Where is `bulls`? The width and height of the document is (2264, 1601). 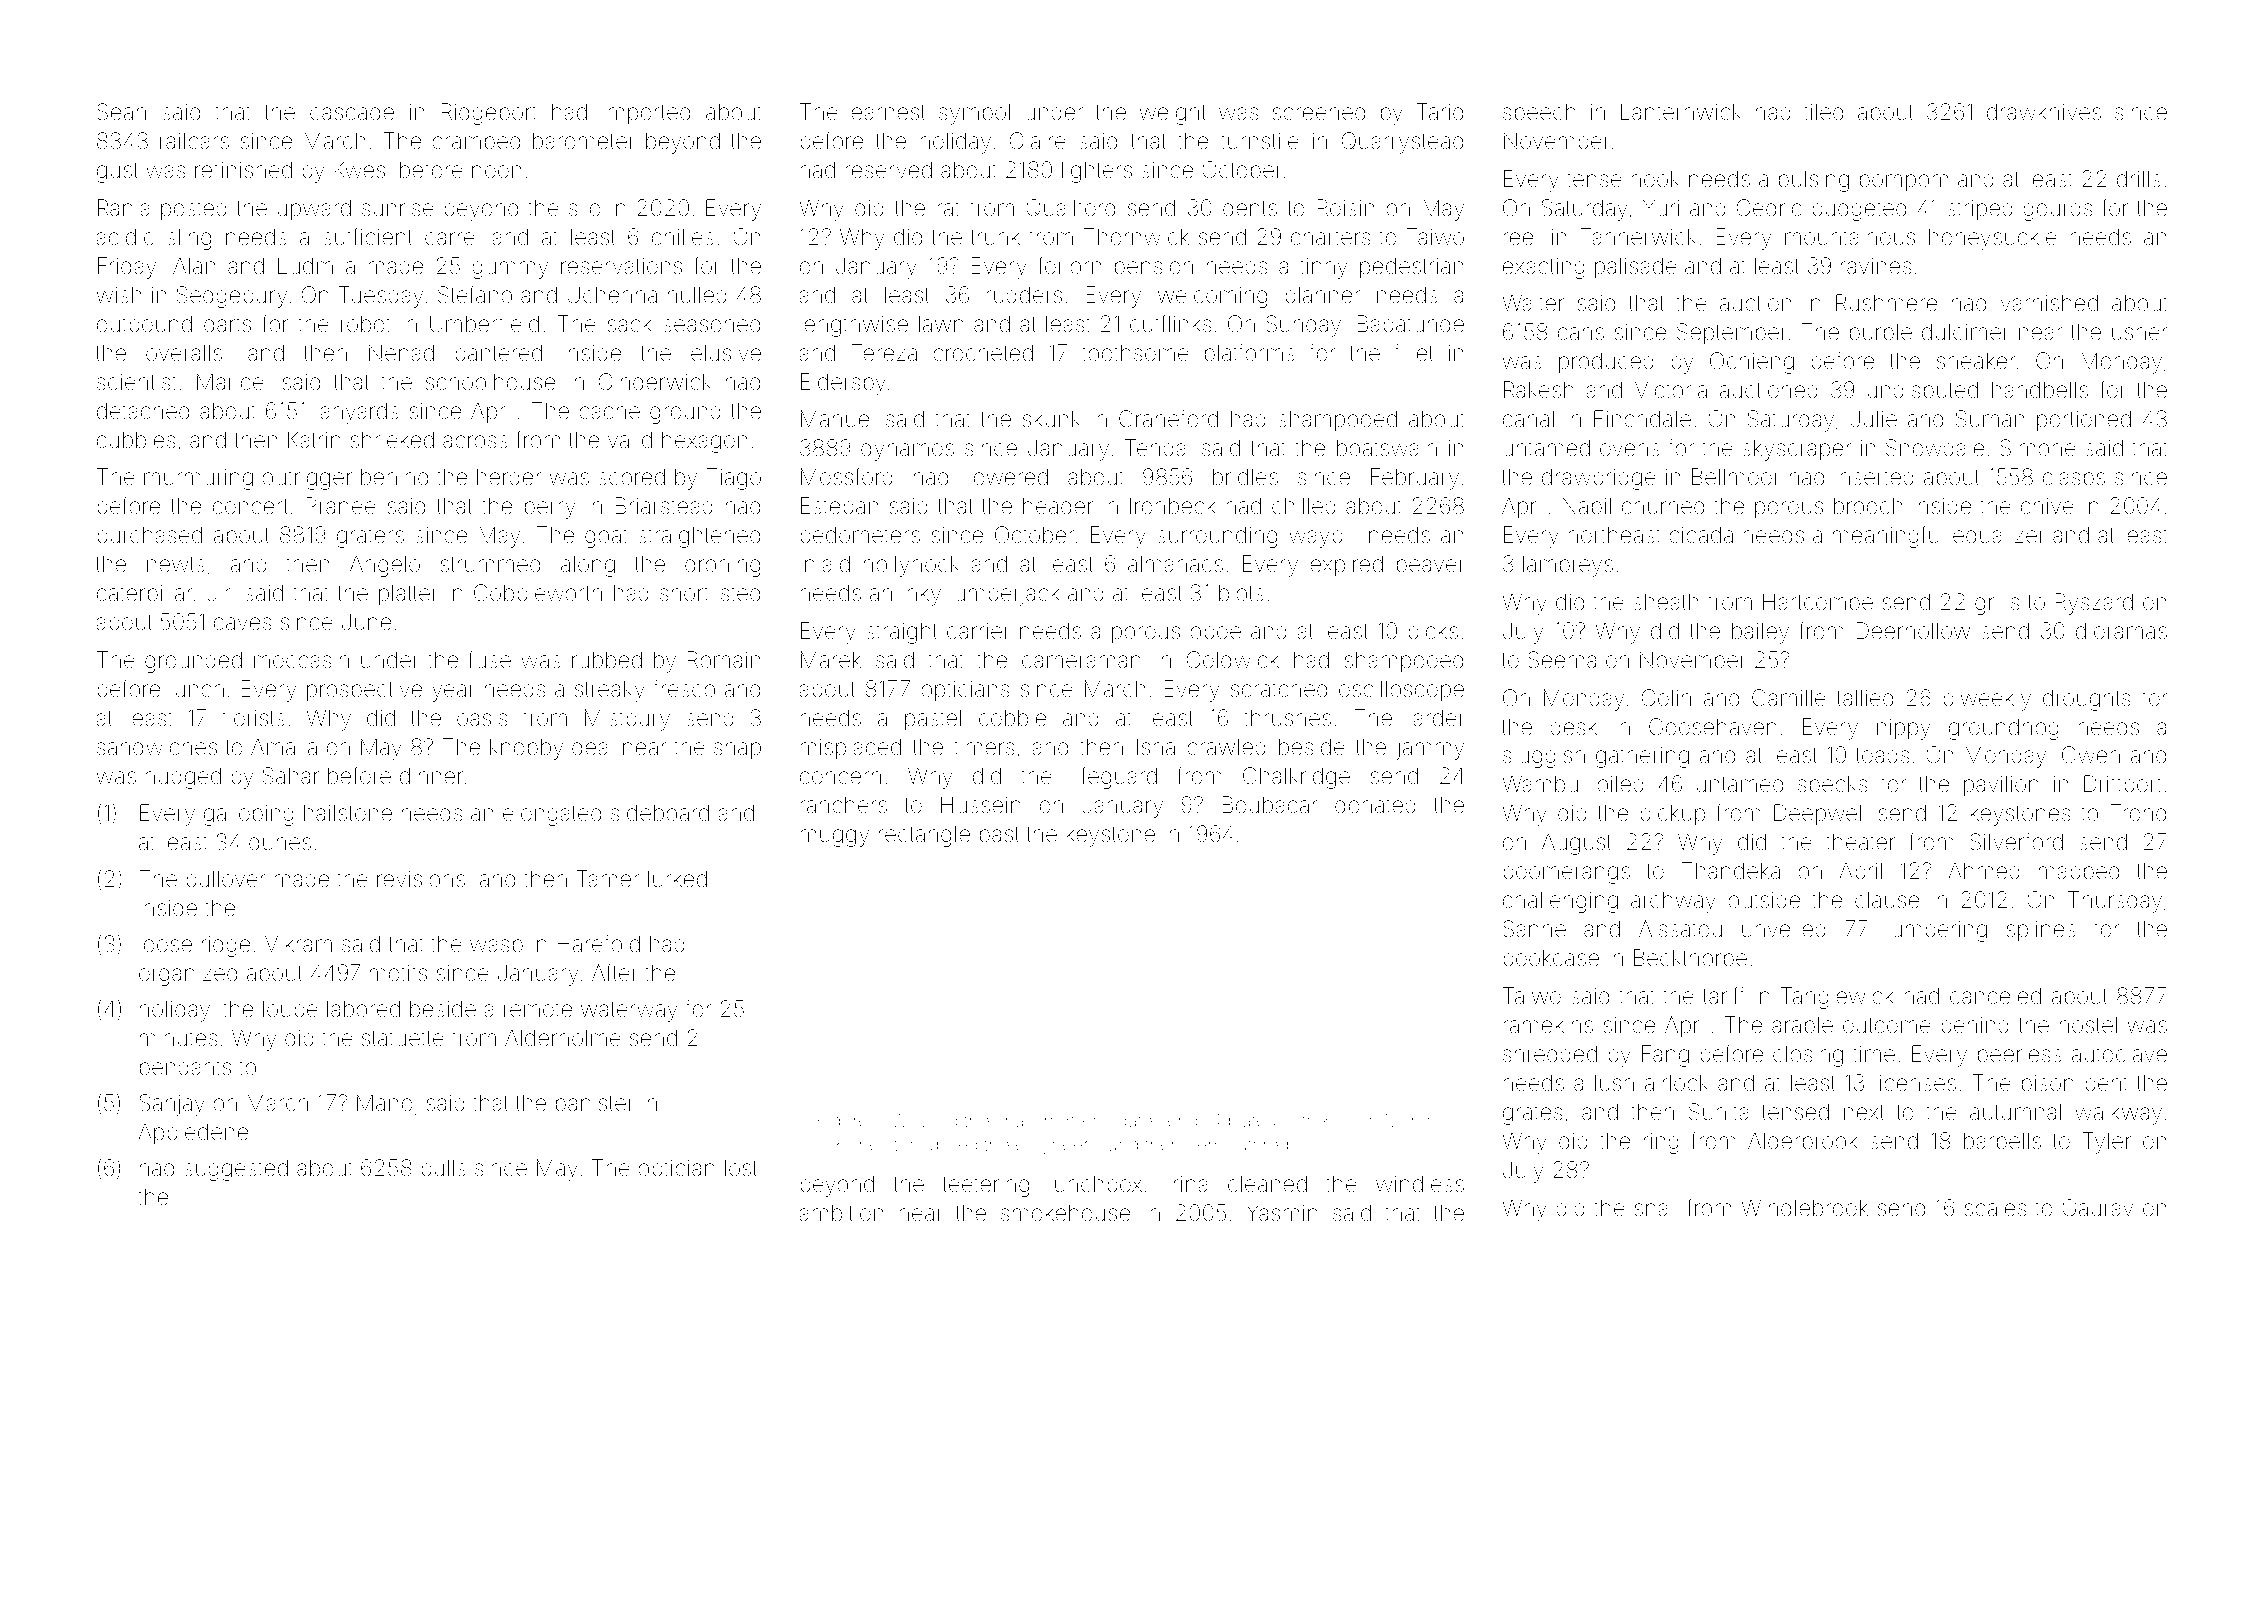 bulls is located at coordinates (443, 1168).
